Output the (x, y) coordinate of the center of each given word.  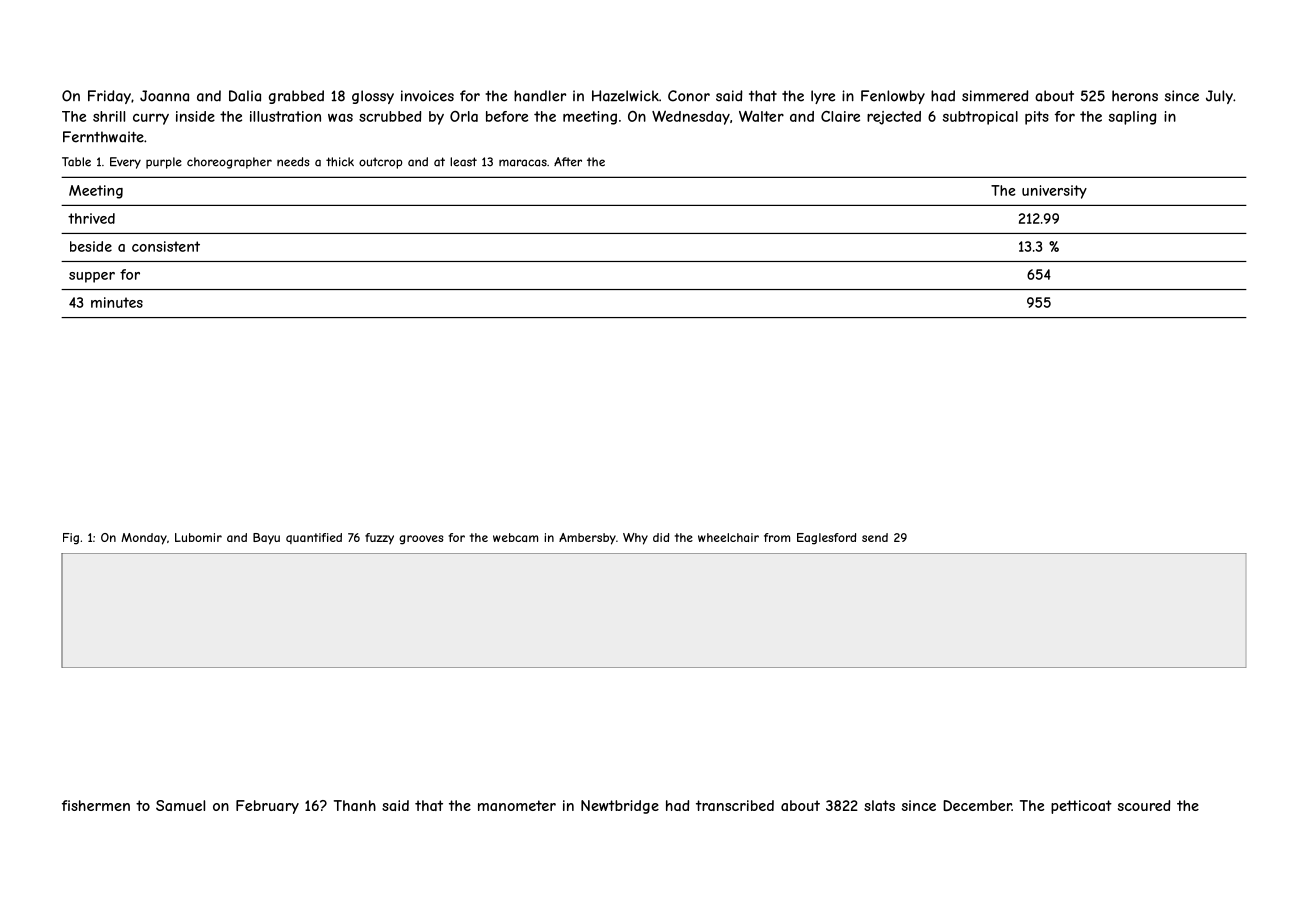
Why (635, 539)
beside (91, 246)
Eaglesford (826, 539)
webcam (515, 537)
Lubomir (198, 537)
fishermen (96, 805)
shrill (109, 116)
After (568, 162)
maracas (523, 163)
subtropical (980, 118)
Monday (144, 539)
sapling (1132, 118)
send (875, 537)
